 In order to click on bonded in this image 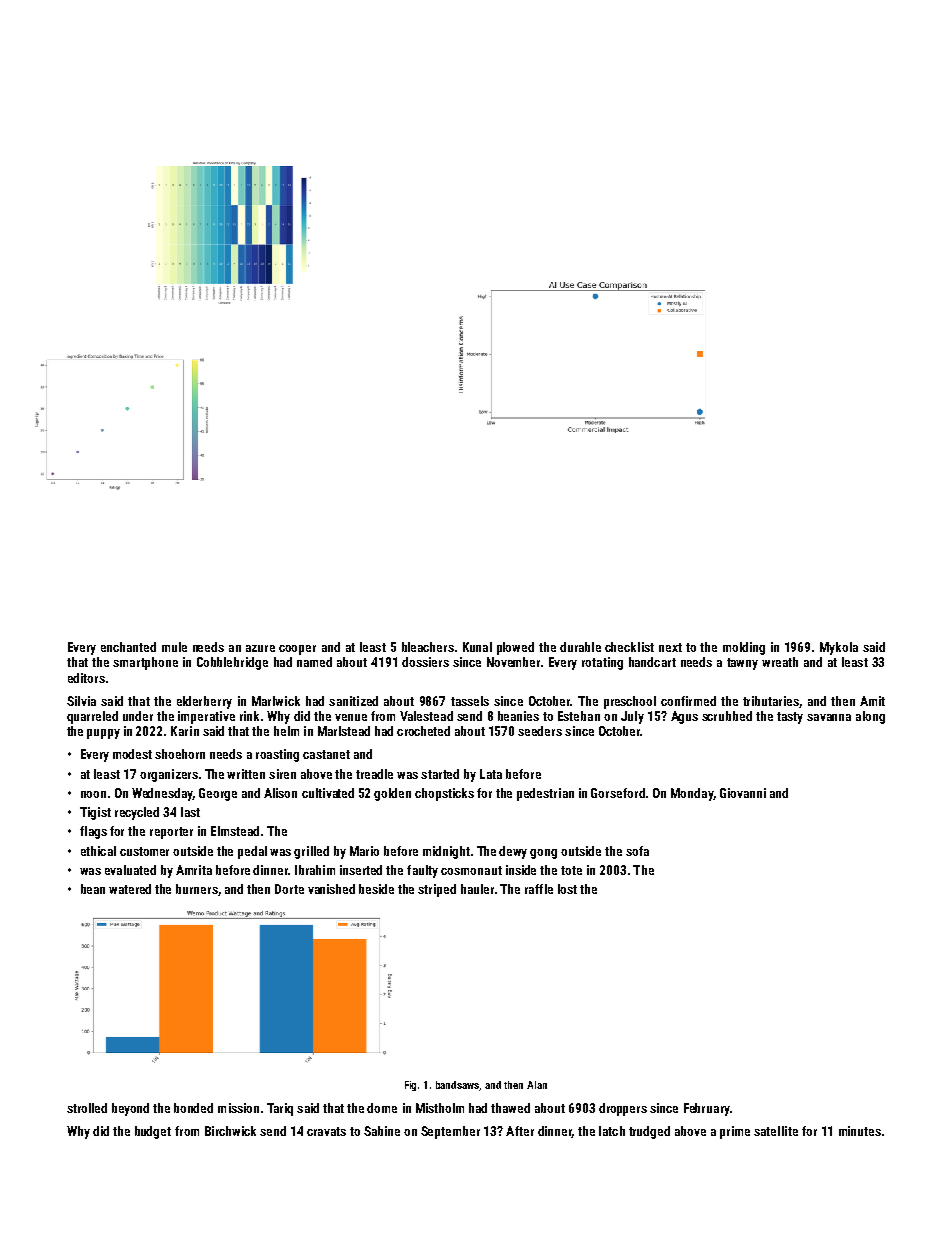, I will do `click(193, 1108)`.
